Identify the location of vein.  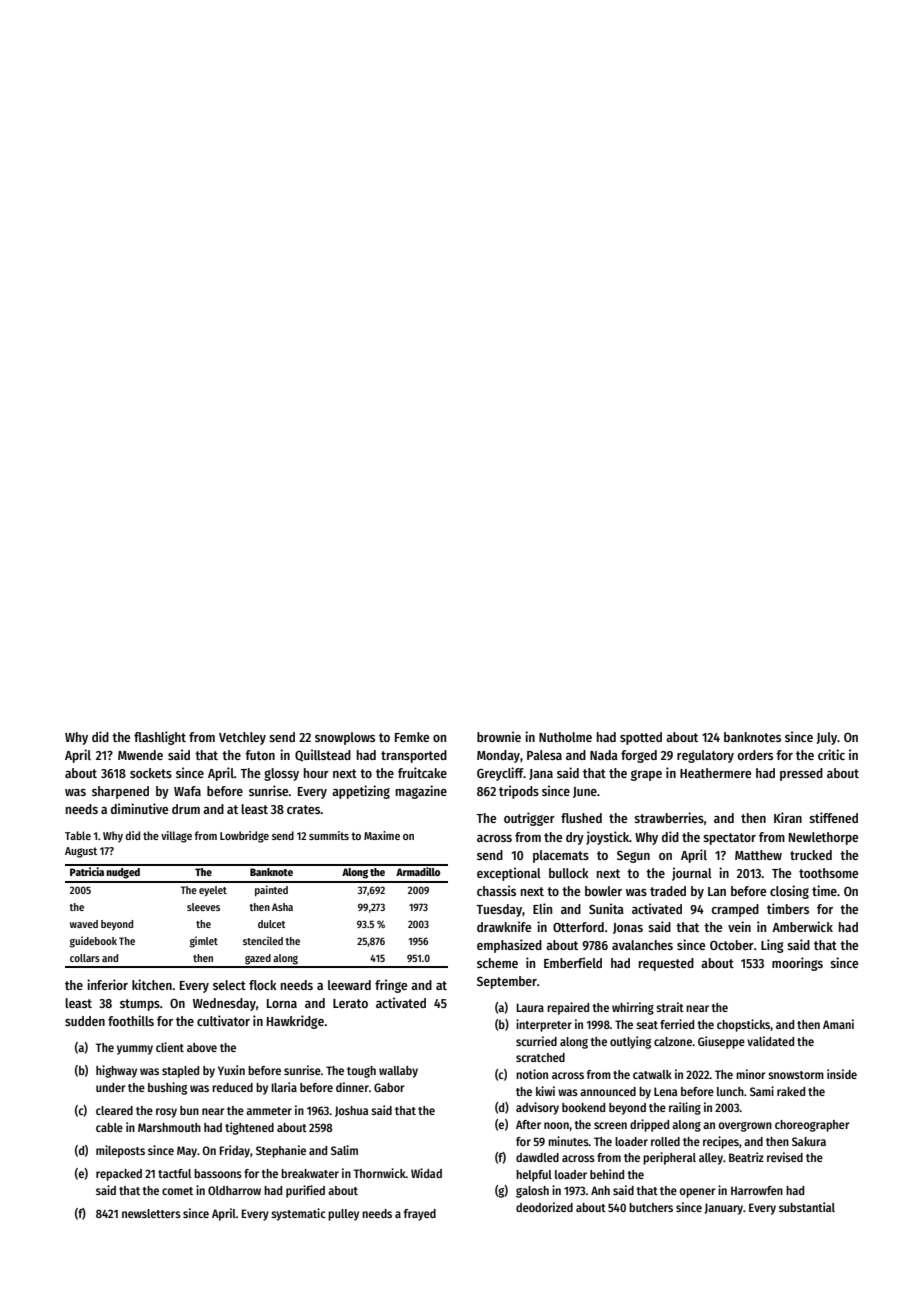
(739, 926).
